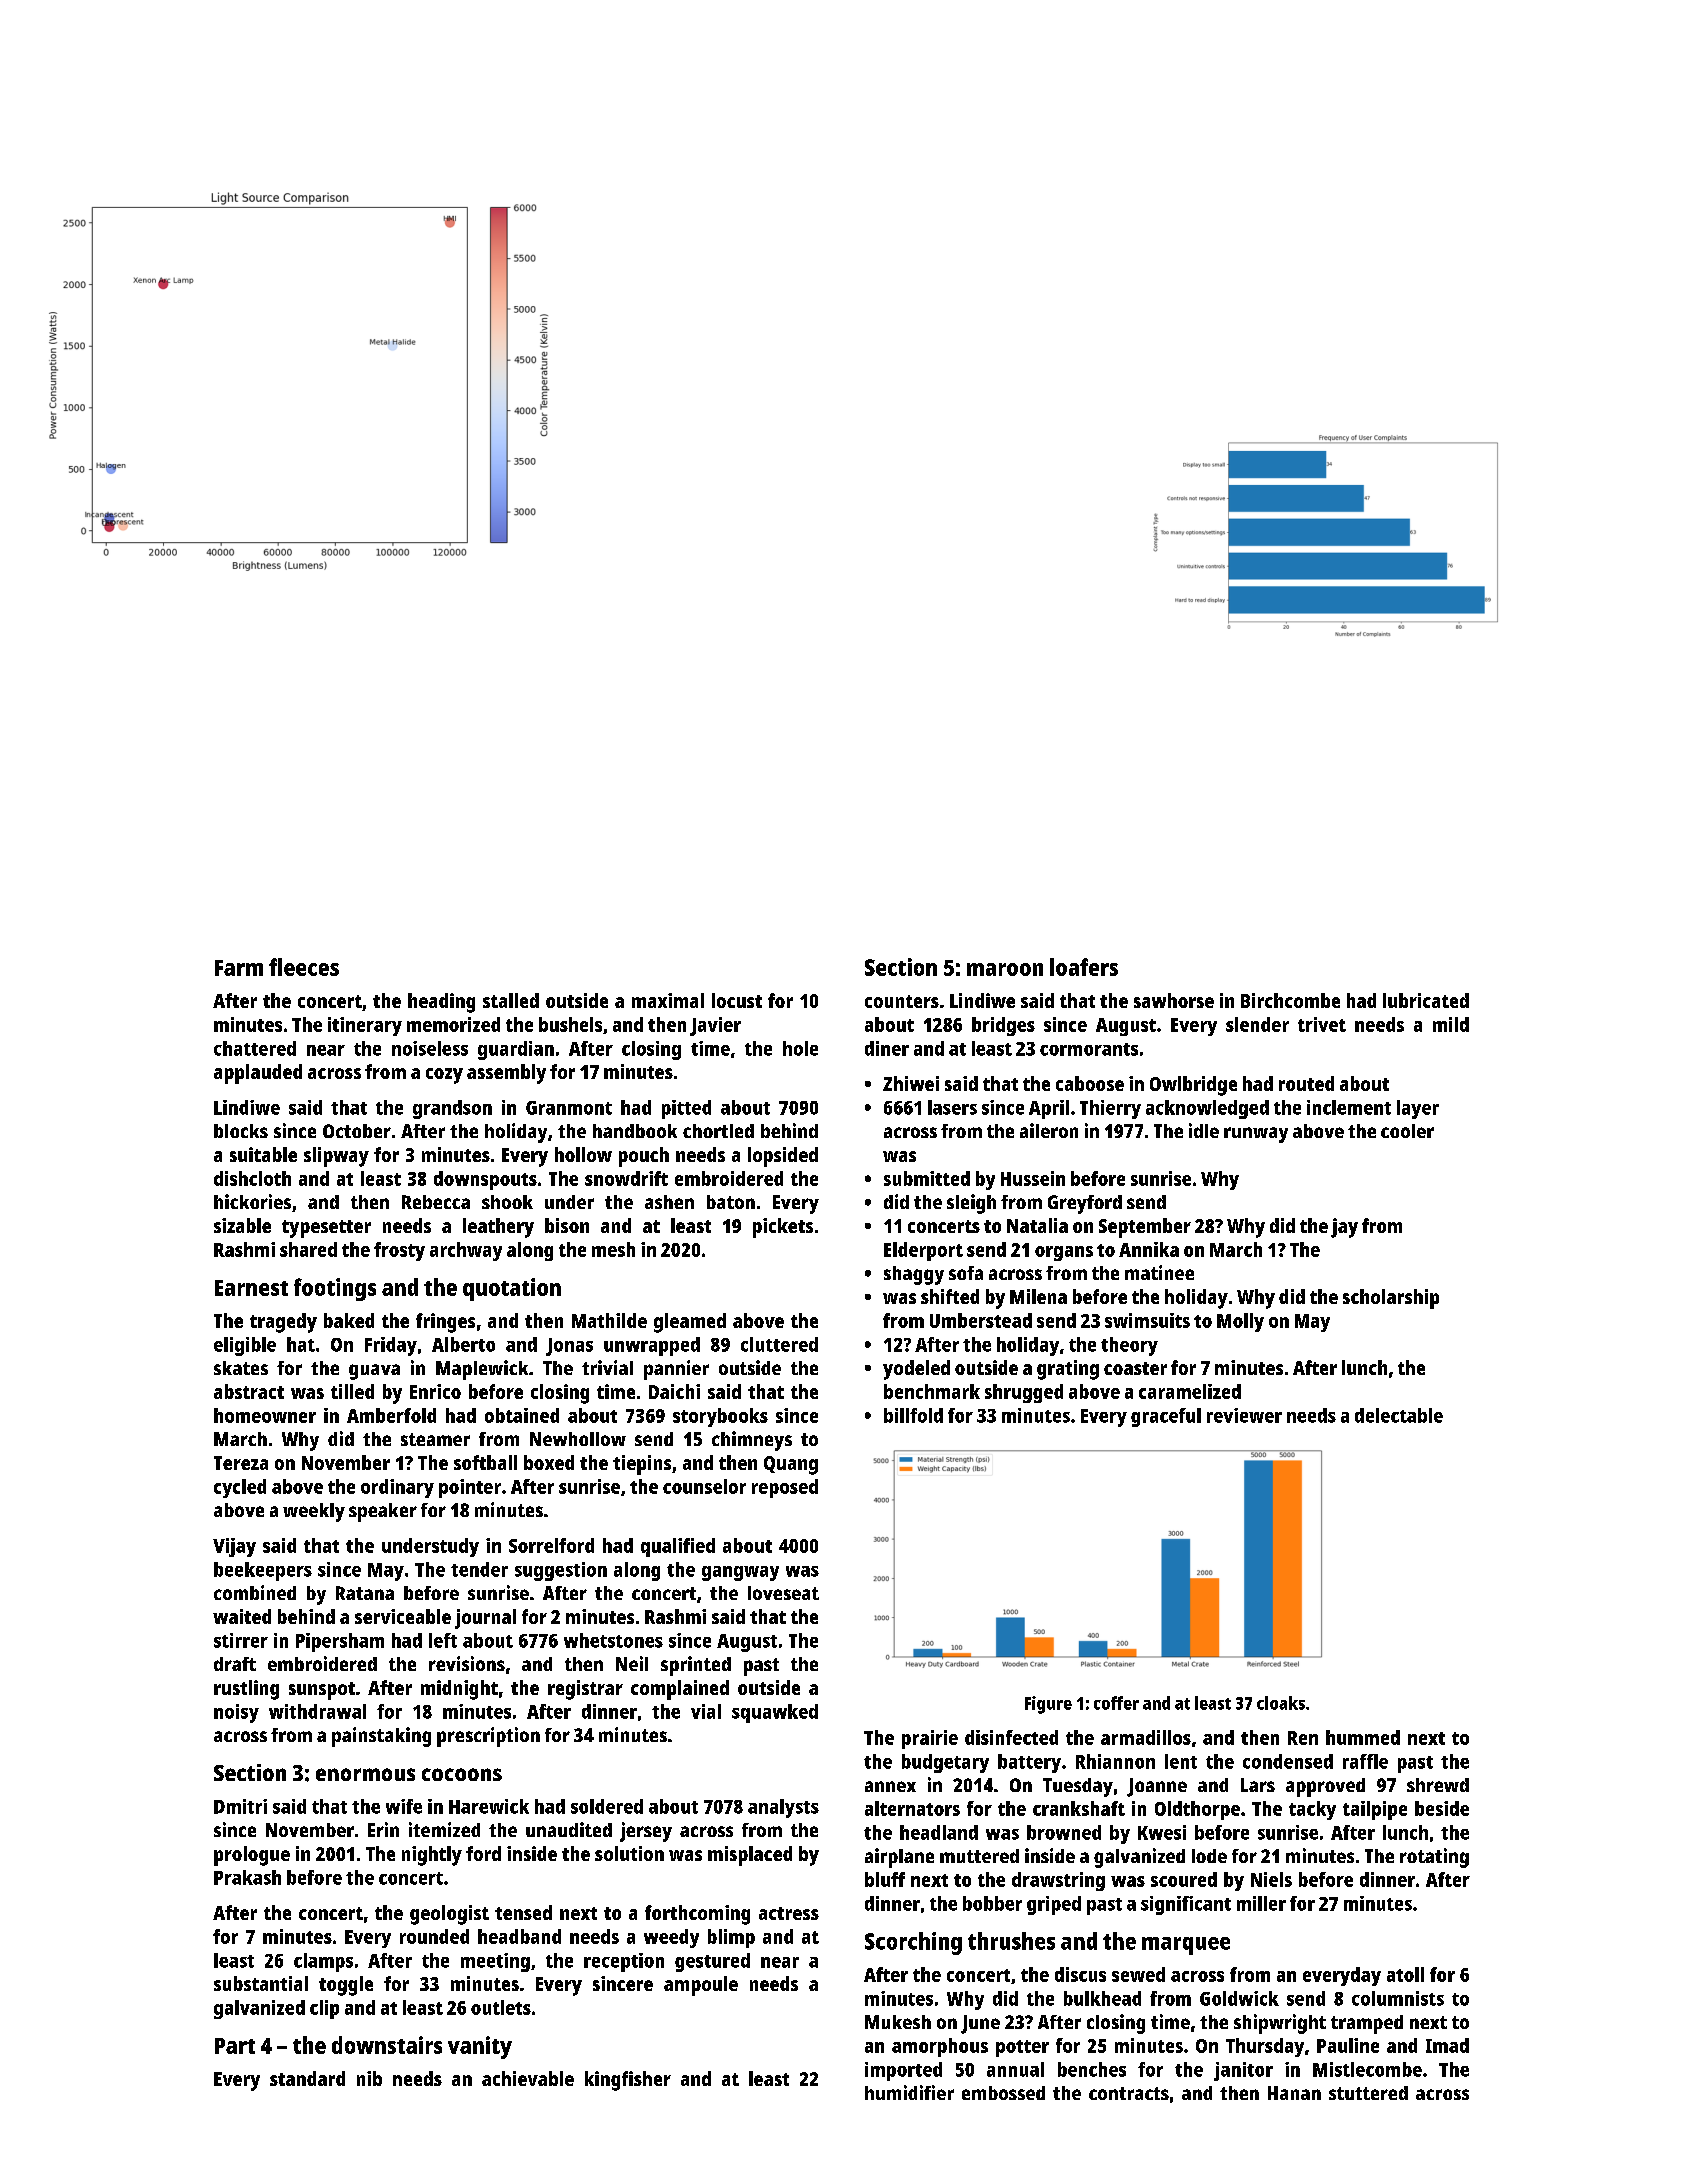 The width and height of the screenshot is (1683, 2178). Describe the element at coordinates (668, 1000) in the screenshot. I see `maximal` at that location.
